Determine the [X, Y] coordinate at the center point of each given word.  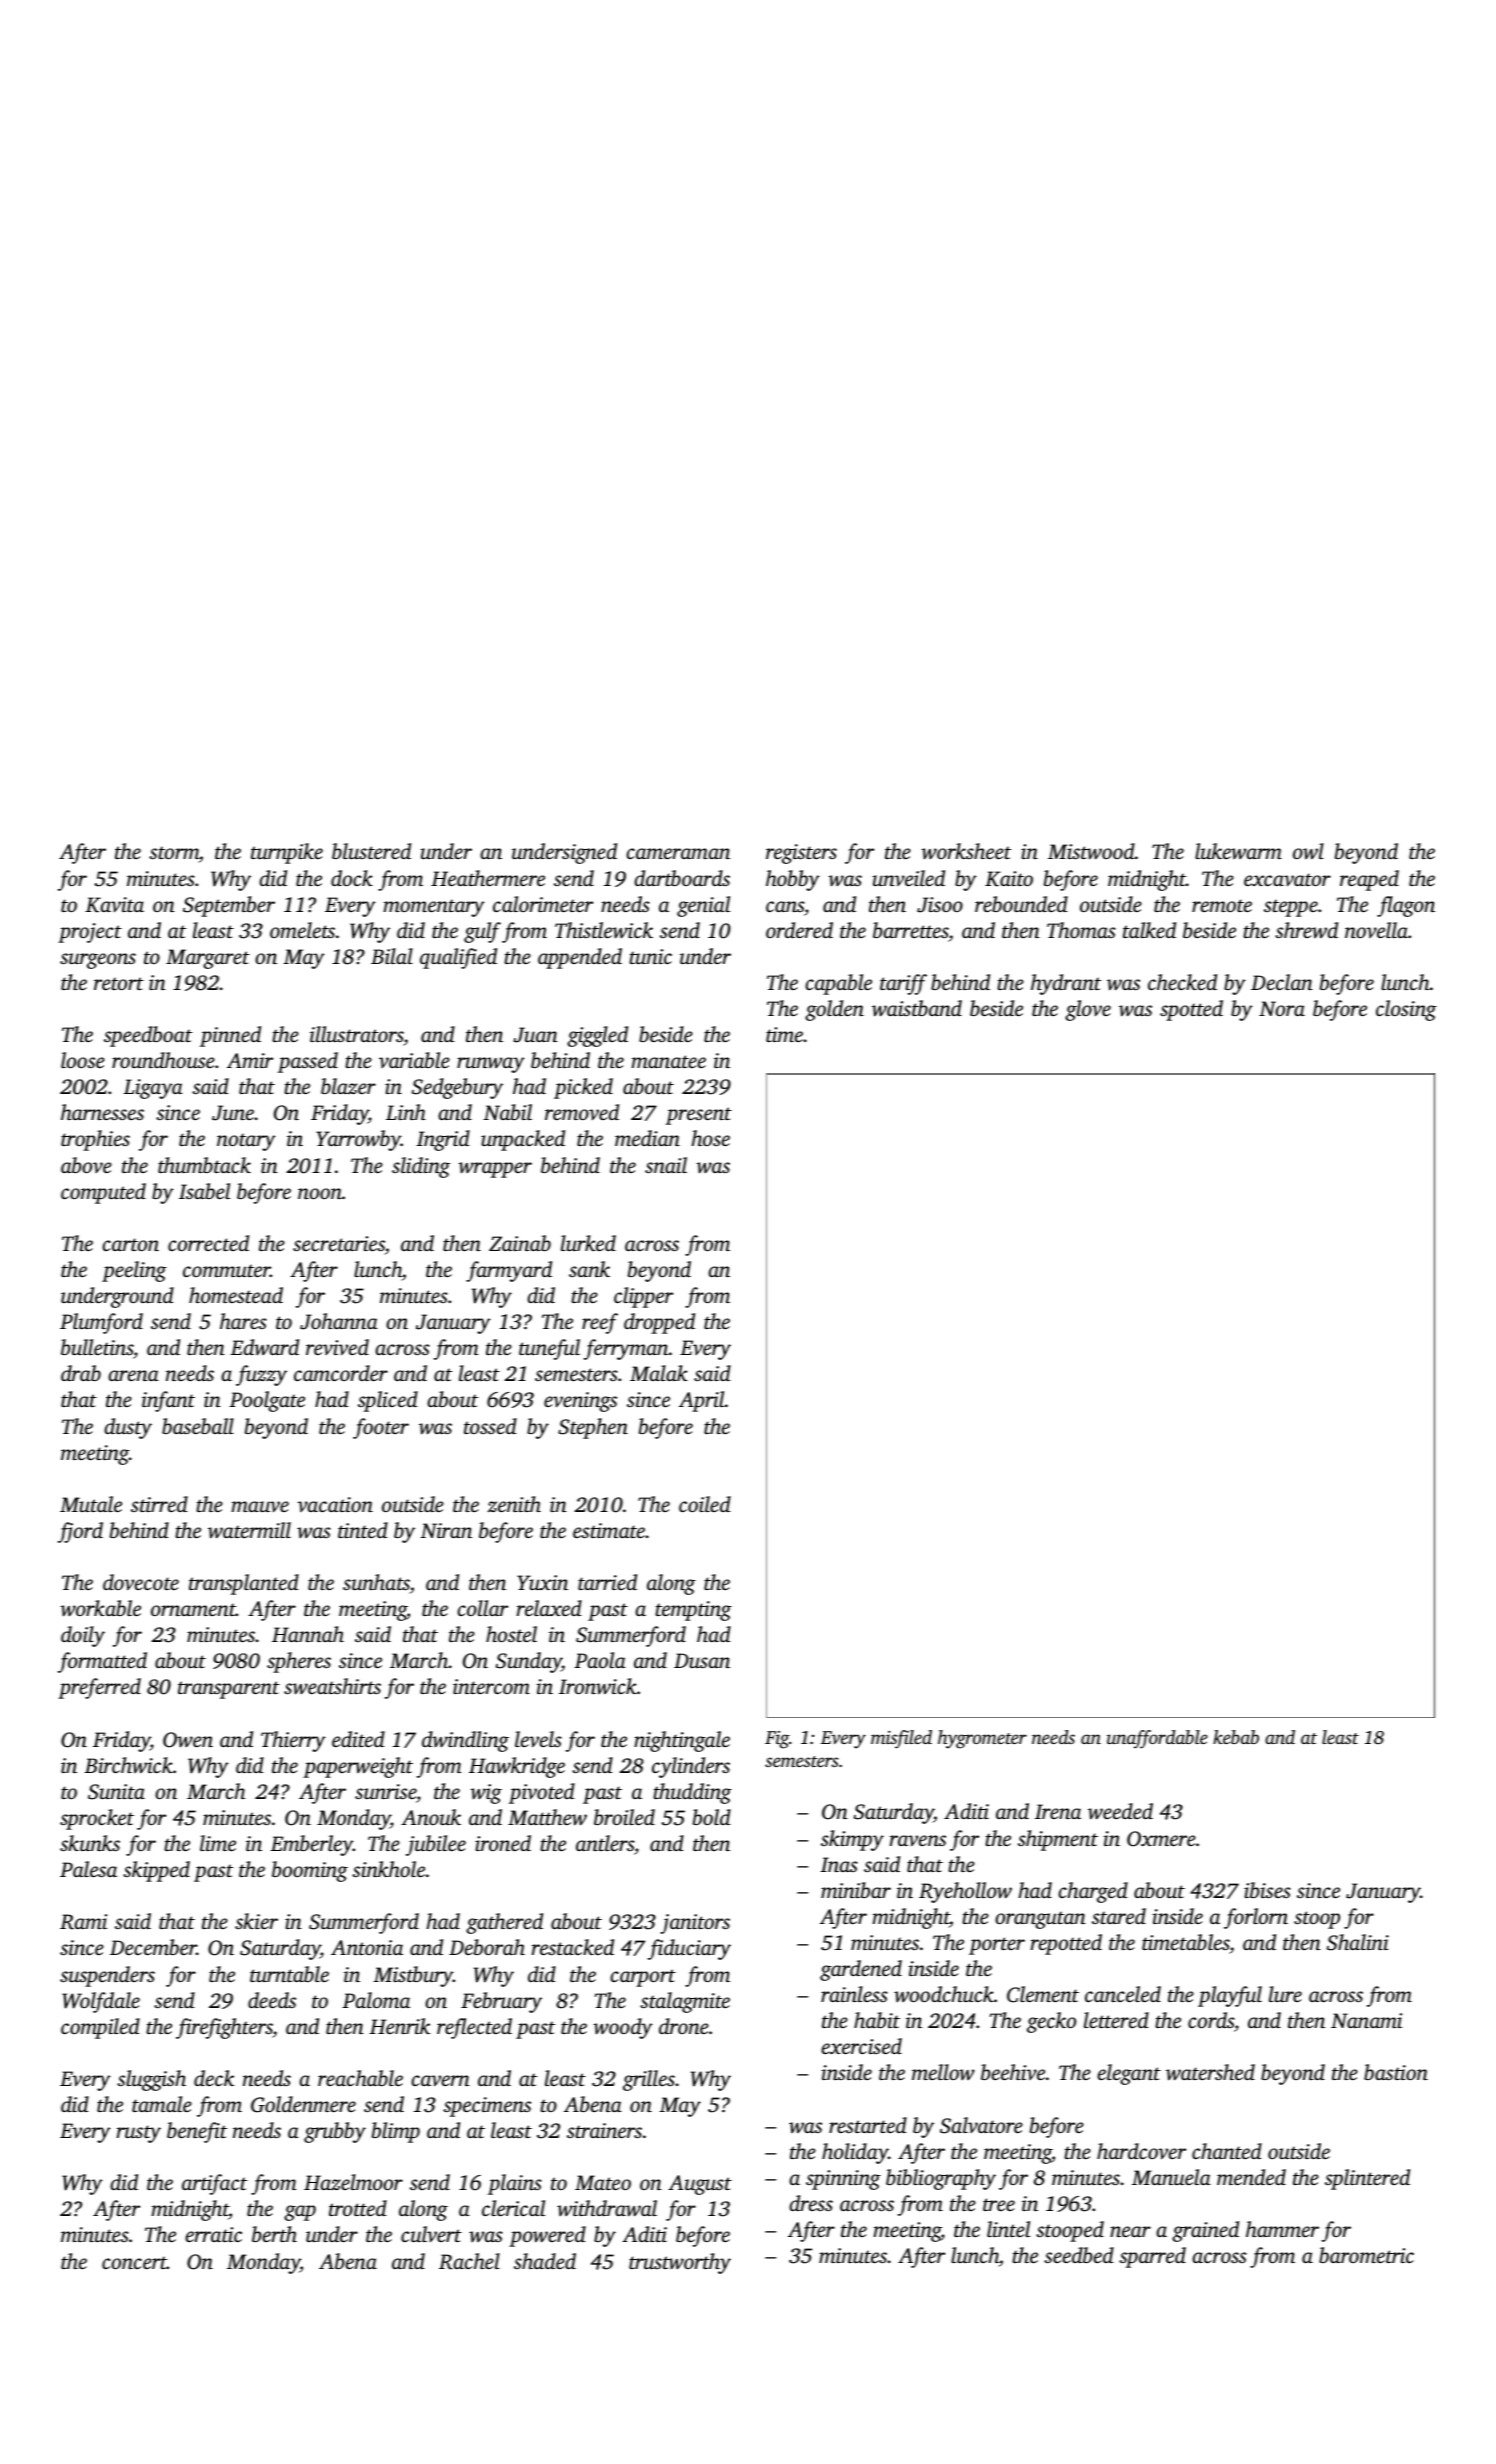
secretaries [339, 1243]
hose [710, 1138]
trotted [358, 2208]
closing [1406, 1010]
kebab [1236, 1737]
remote [1222, 905]
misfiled [901, 1739]
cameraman [678, 853]
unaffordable [1157, 1739]
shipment [1058, 1840]
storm [174, 854]
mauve [260, 1506]
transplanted [244, 1584]
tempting [693, 1611]
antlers [605, 1843]
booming [310, 1871]
